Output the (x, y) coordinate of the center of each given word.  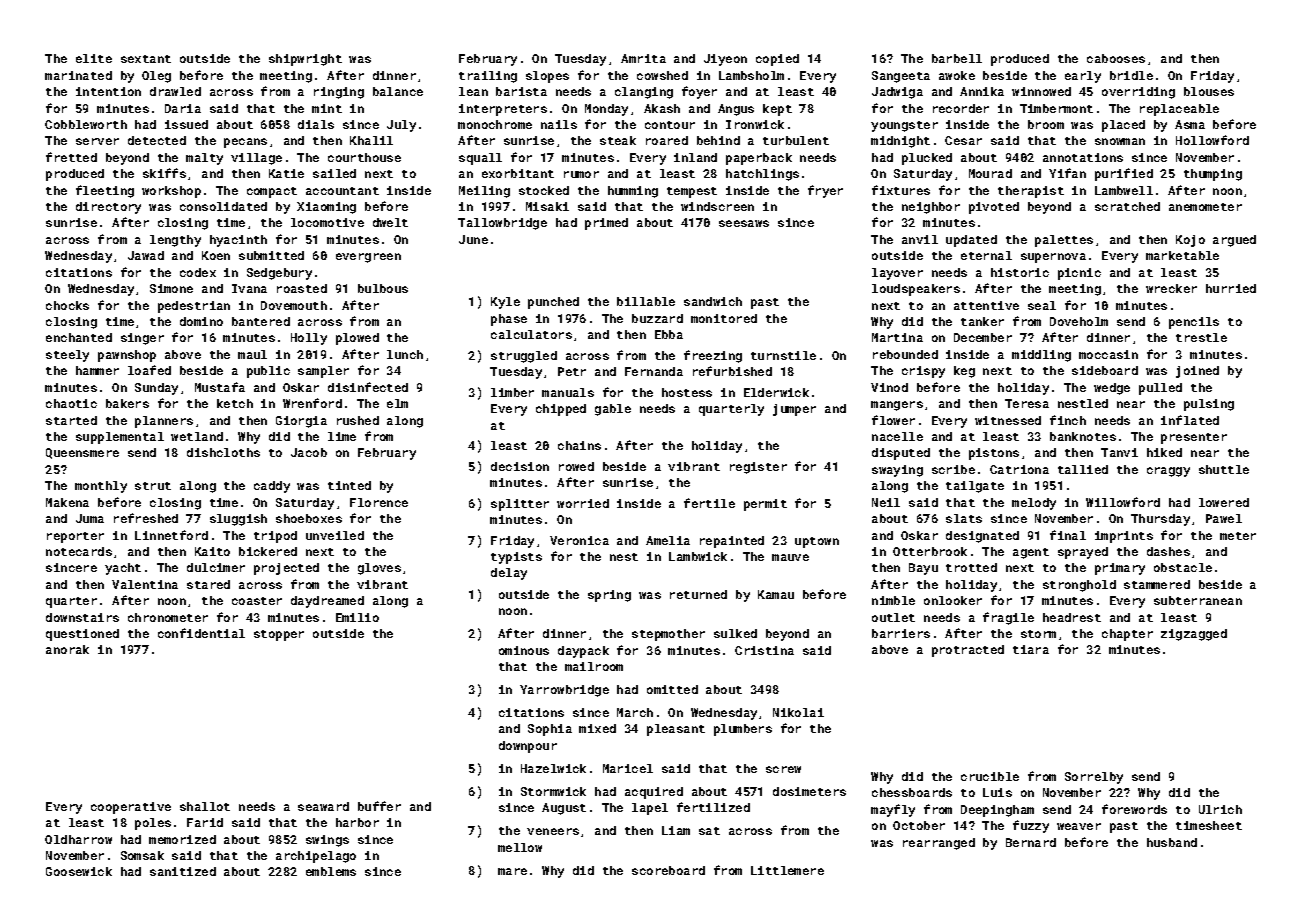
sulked (735, 633)
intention (108, 91)
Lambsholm (751, 75)
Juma (90, 518)
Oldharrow (78, 839)
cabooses (1116, 58)
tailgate (975, 487)
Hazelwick (553, 768)
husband (1172, 842)
